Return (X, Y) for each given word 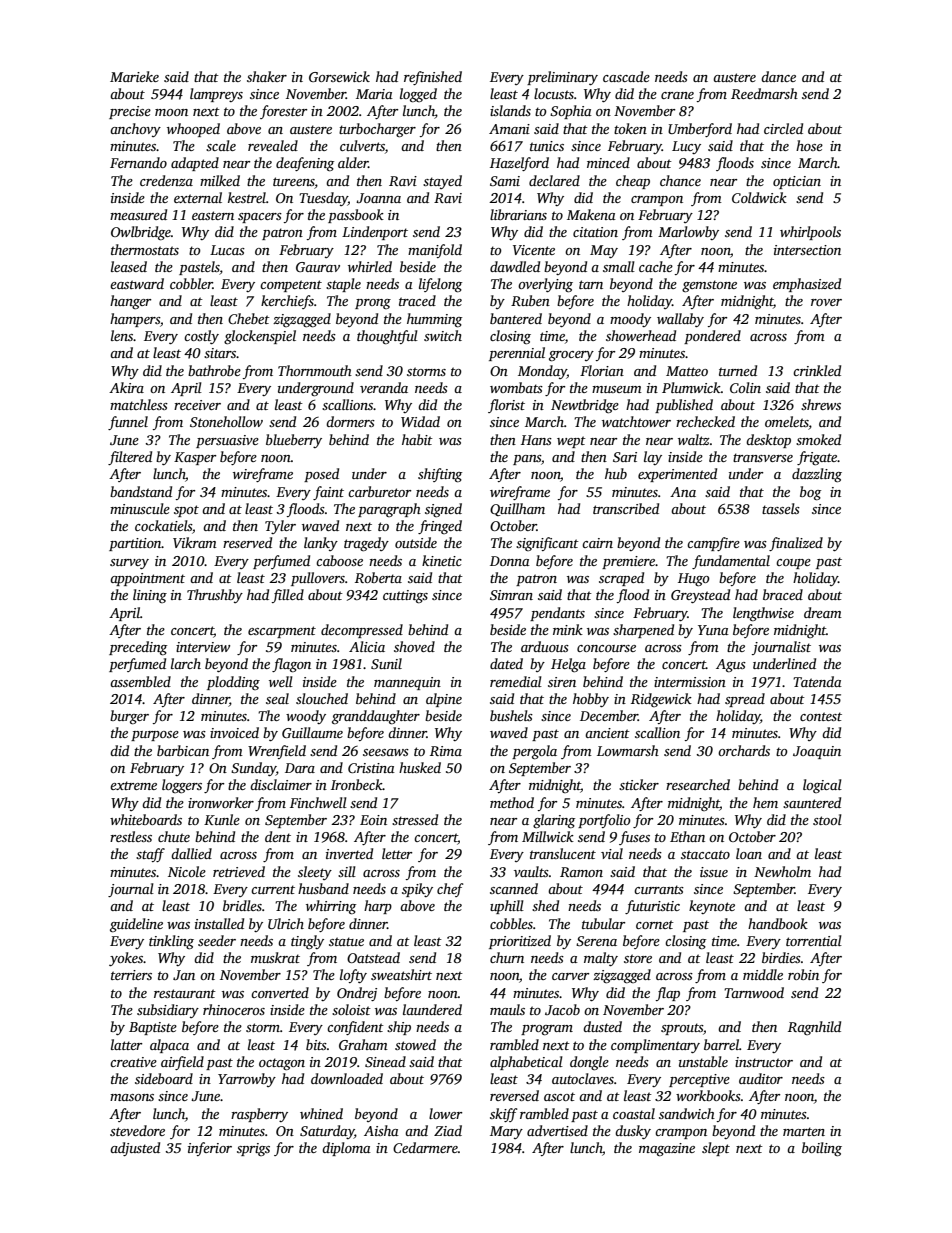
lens (122, 335)
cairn (597, 543)
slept (716, 1149)
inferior (210, 1149)
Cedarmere (425, 1147)
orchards (744, 750)
